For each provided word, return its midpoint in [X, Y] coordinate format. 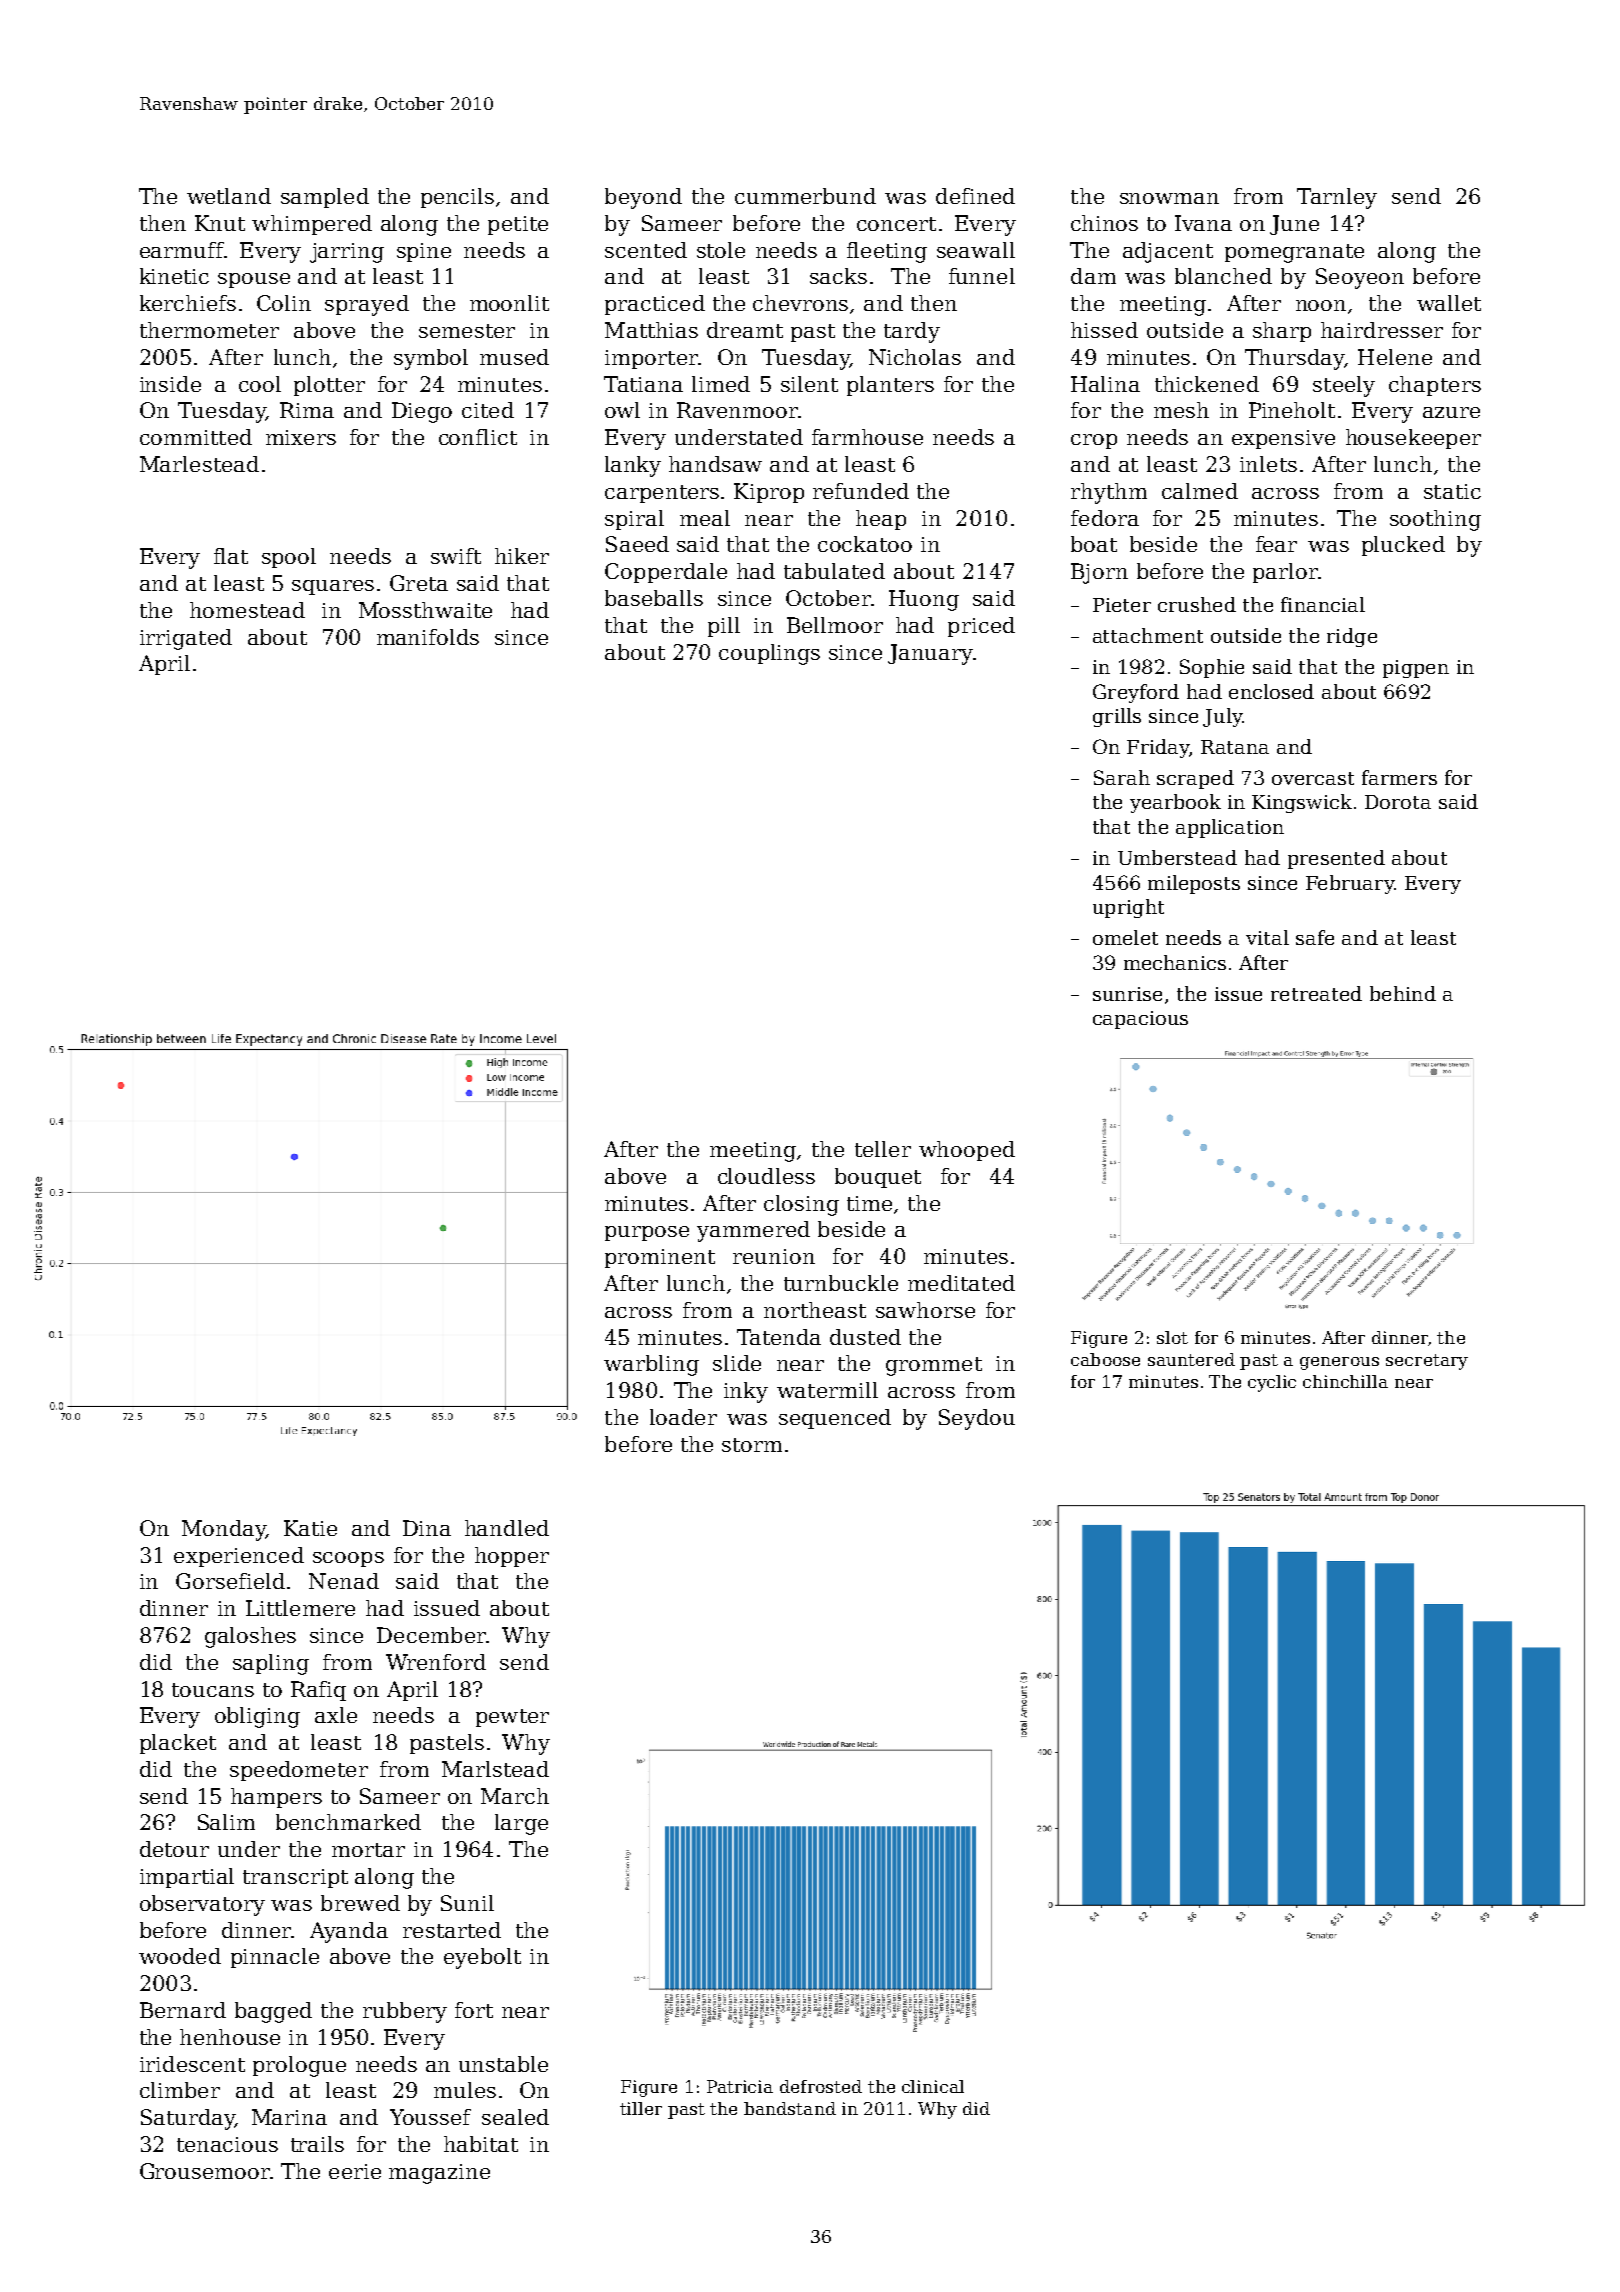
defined [975, 196]
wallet [1449, 303]
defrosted [821, 2086]
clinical [933, 2086]
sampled [325, 198]
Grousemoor [205, 2171]
